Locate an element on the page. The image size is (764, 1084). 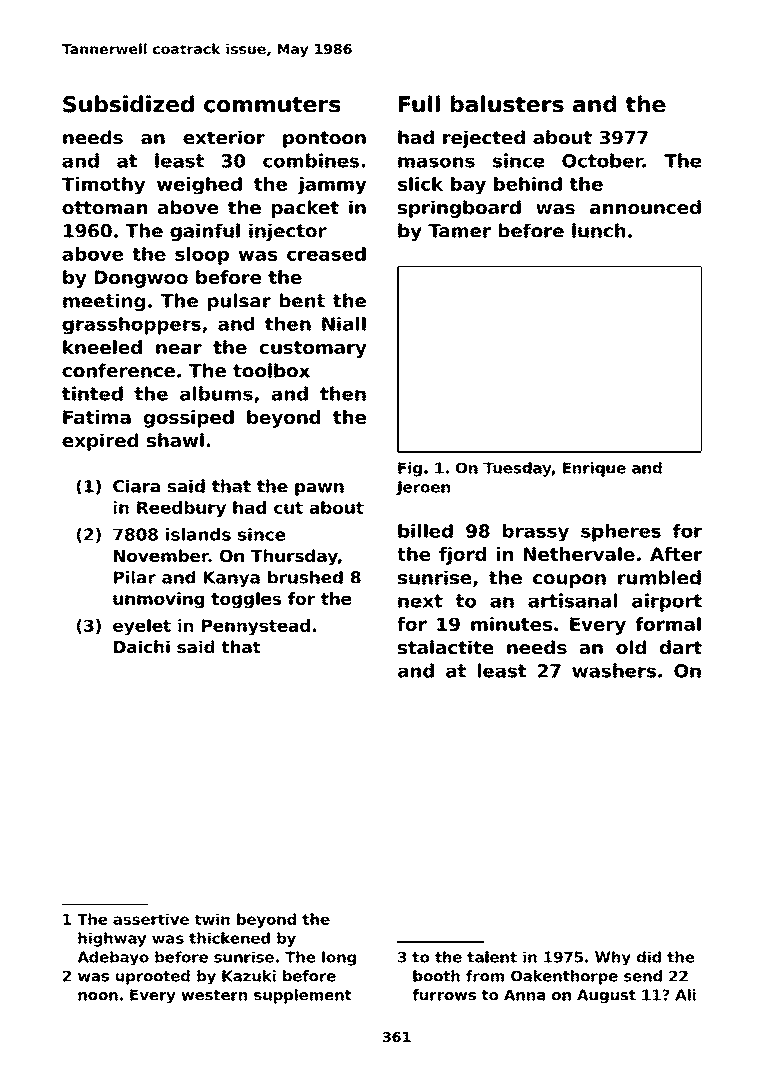
Niall is located at coordinates (344, 324).
